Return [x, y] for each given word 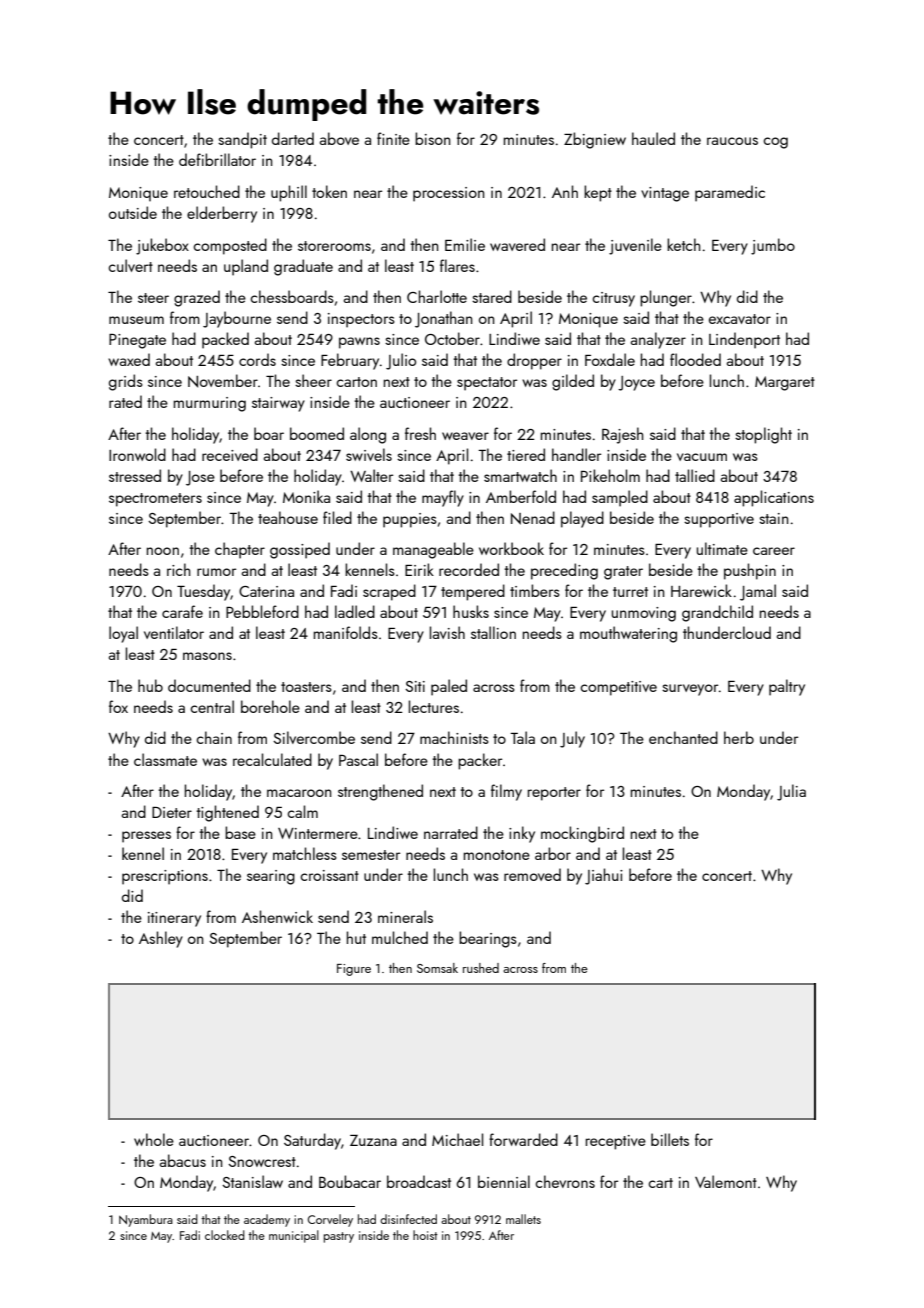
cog [775, 143]
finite [393, 138]
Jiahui [604, 876]
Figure [354, 970]
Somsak [437, 968]
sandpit [242, 140]
